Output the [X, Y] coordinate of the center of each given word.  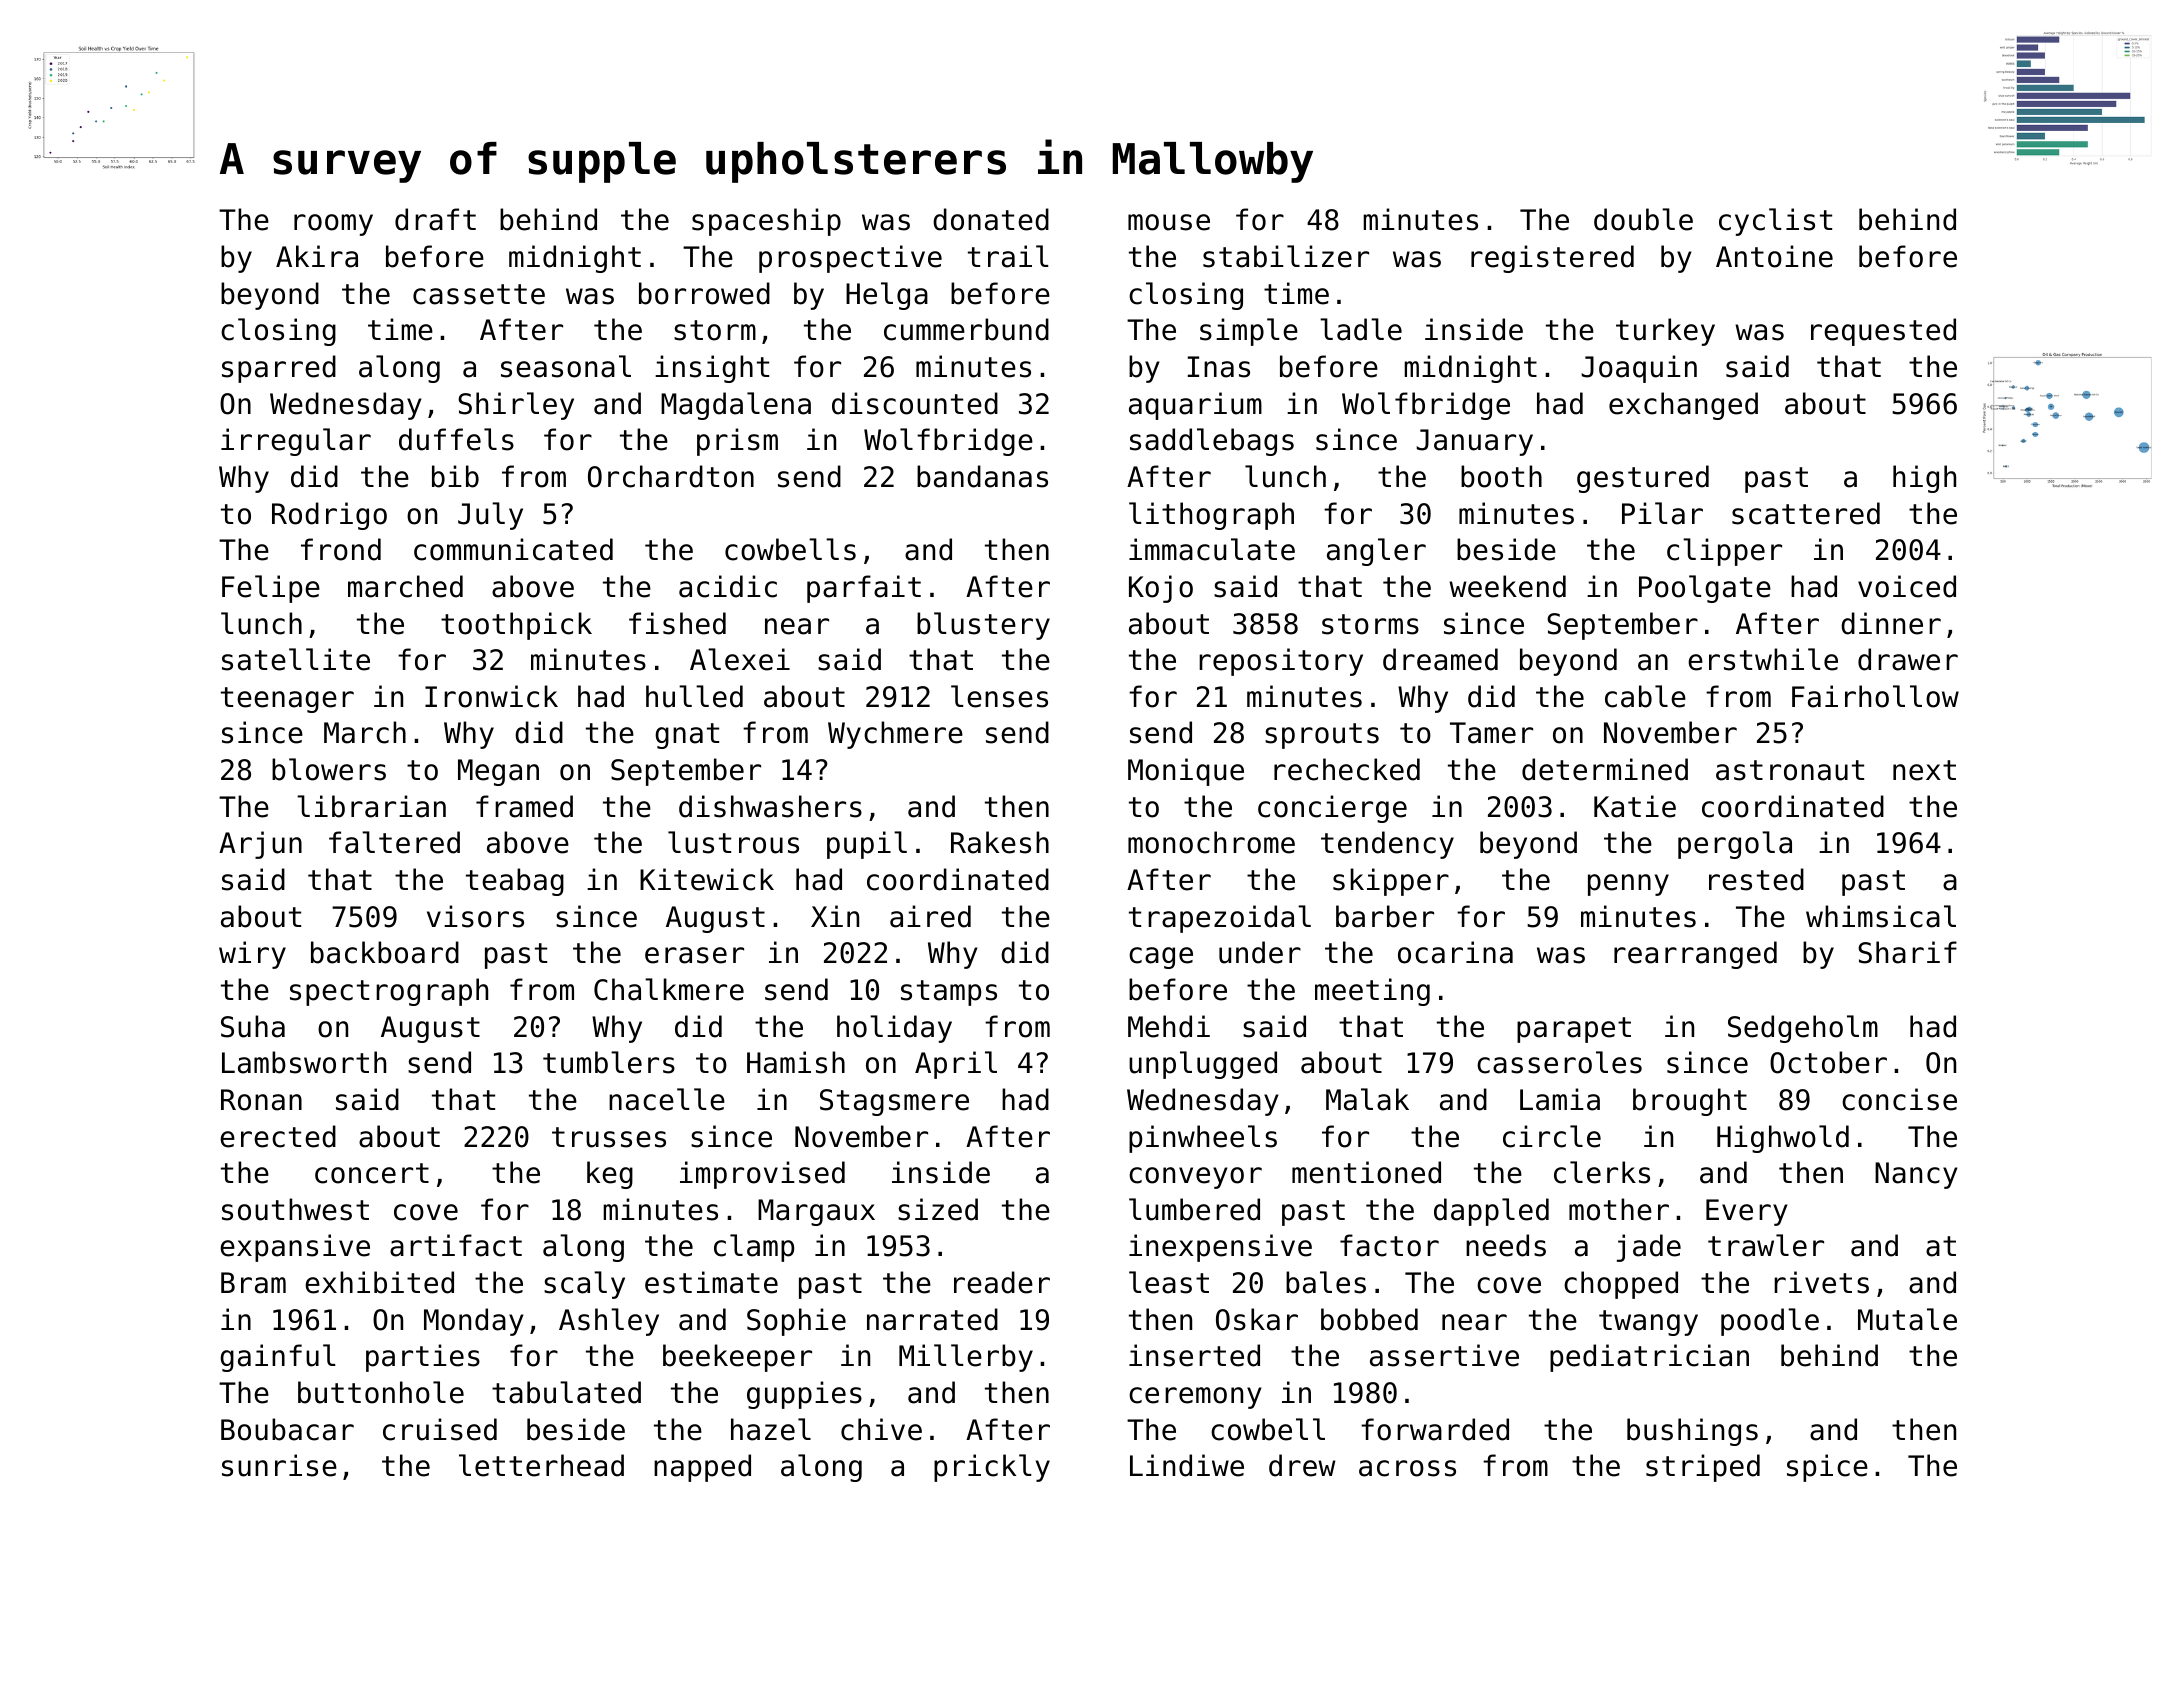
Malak [1367, 1099]
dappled [1491, 1212]
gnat [687, 736]
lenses [999, 696]
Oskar [1257, 1319]
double [1643, 219]
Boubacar [287, 1429]
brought [1690, 1102]
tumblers [609, 1062]
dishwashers [770, 806]
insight [712, 369]
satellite [296, 659]
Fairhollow [1875, 696]
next [1924, 770]
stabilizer [1286, 256]
